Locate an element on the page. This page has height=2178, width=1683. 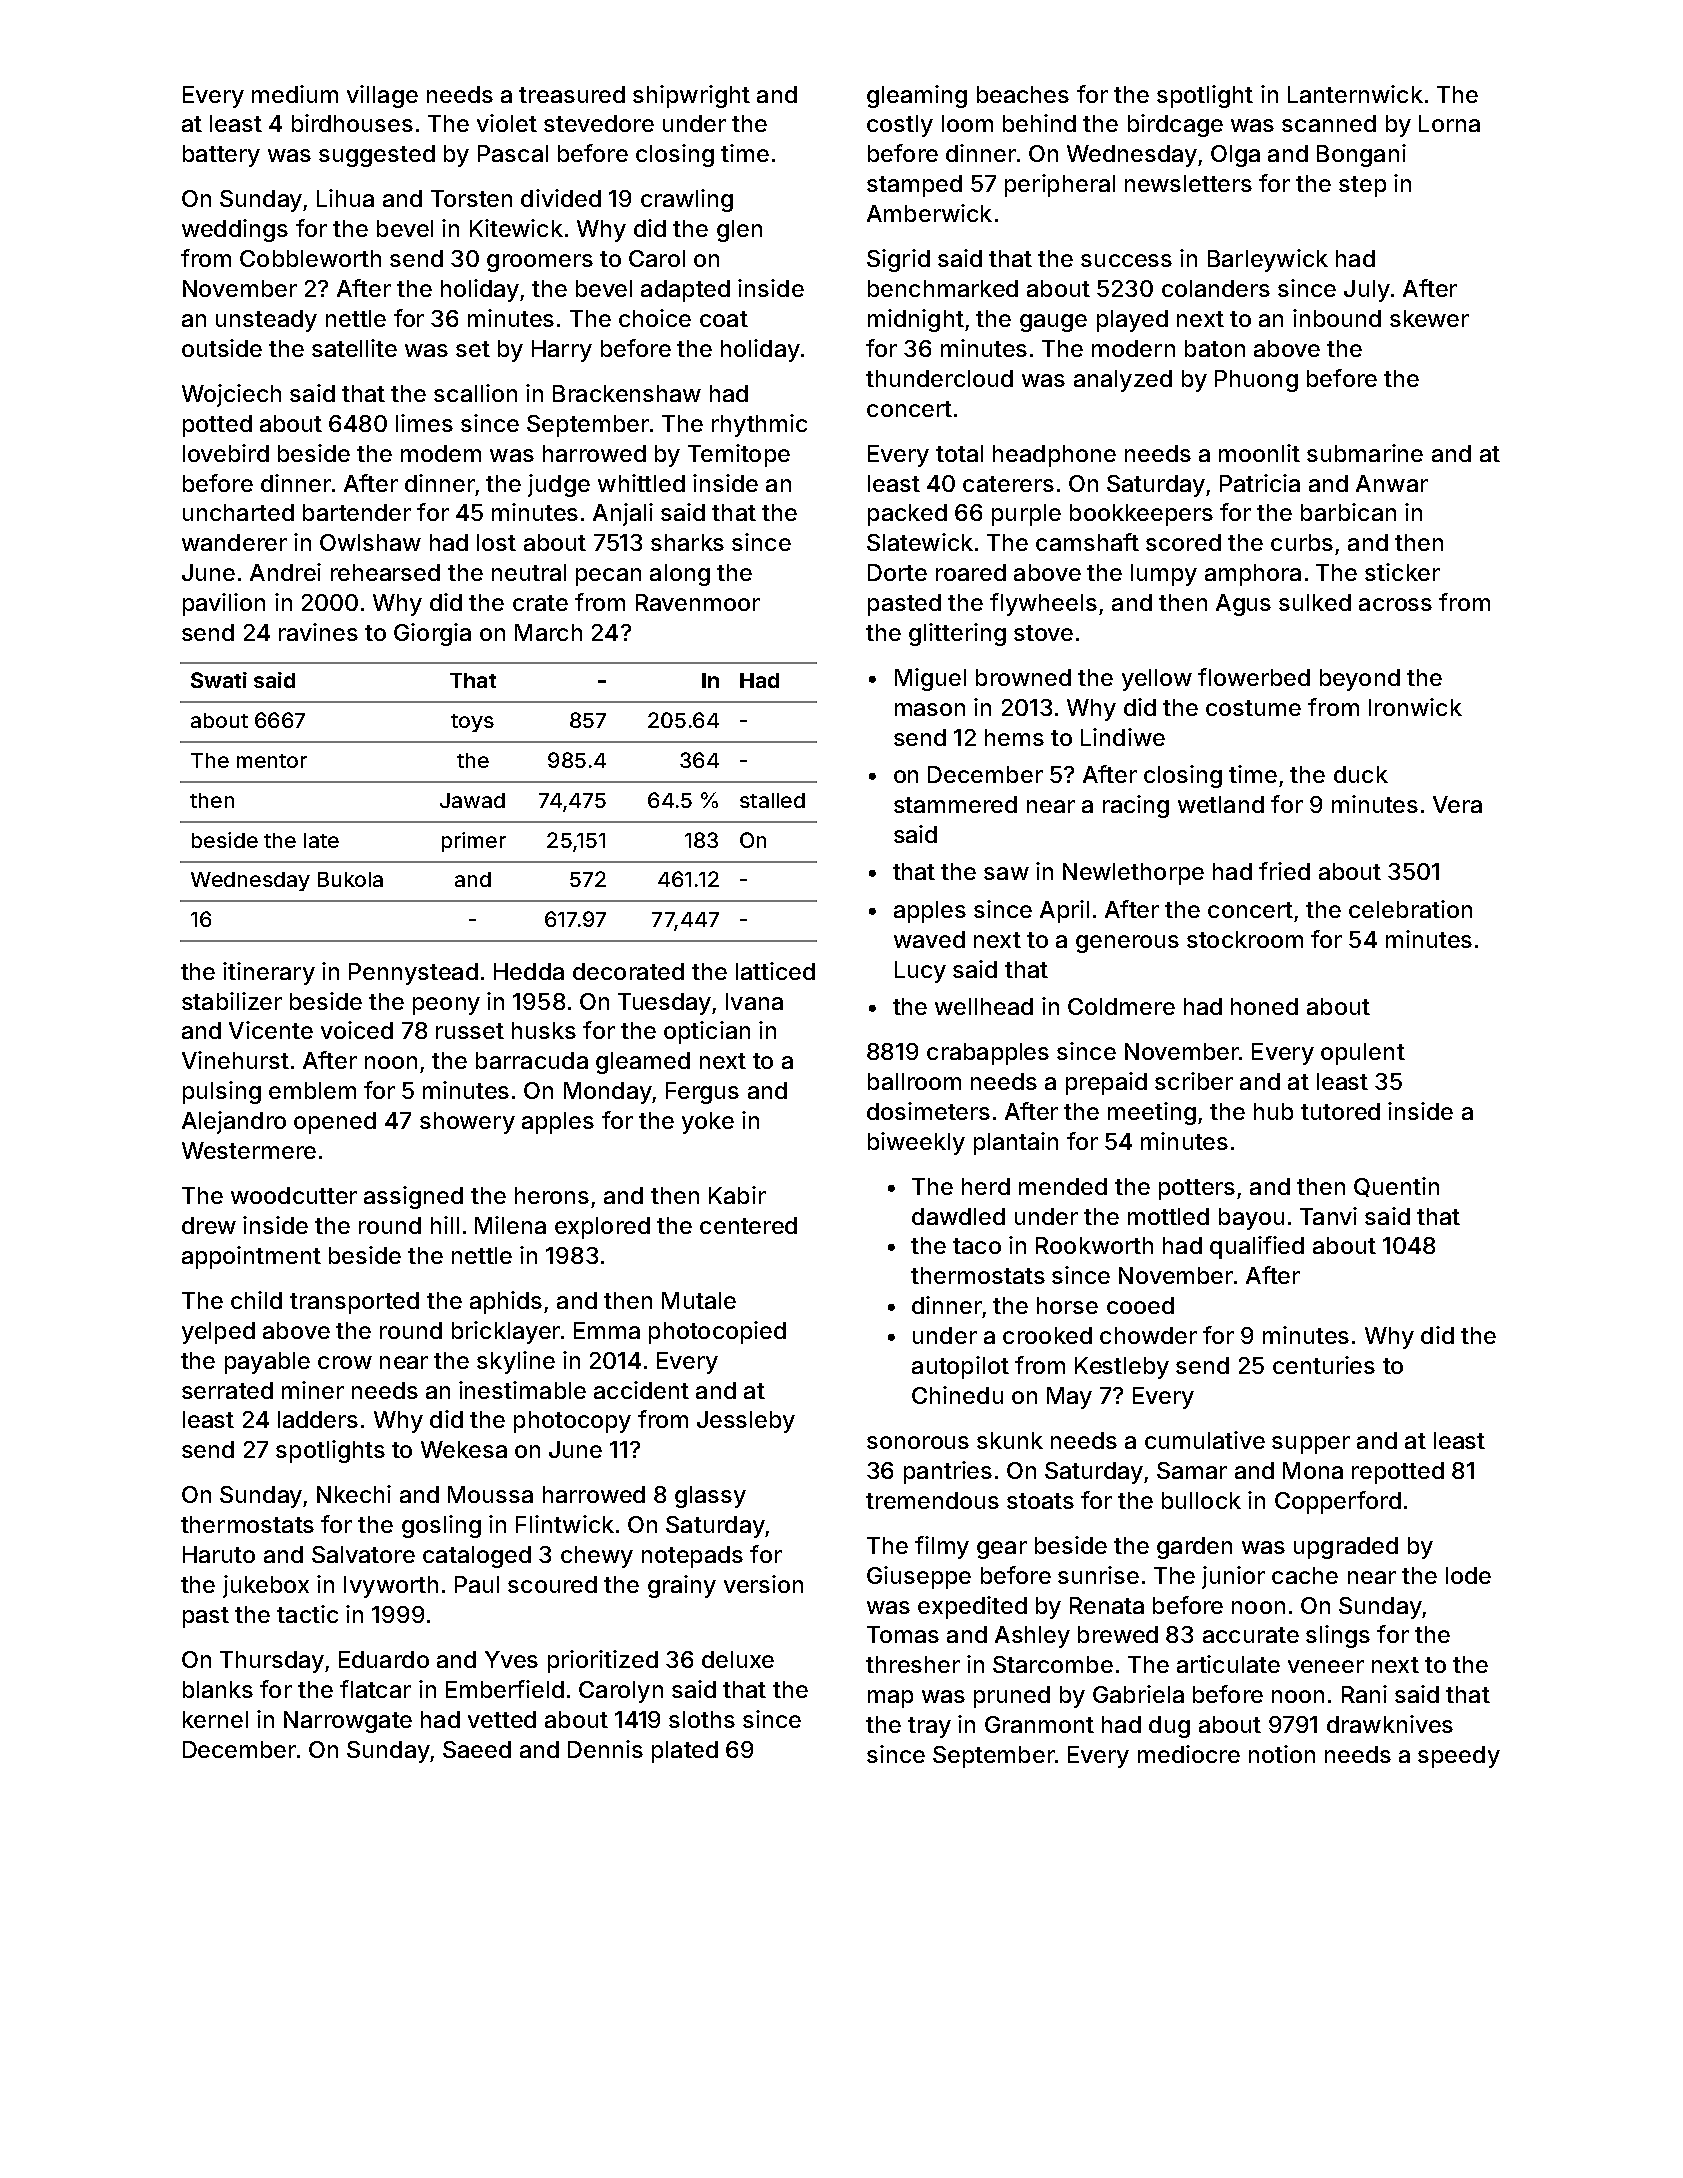
upgraded is located at coordinates (1346, 1548).
